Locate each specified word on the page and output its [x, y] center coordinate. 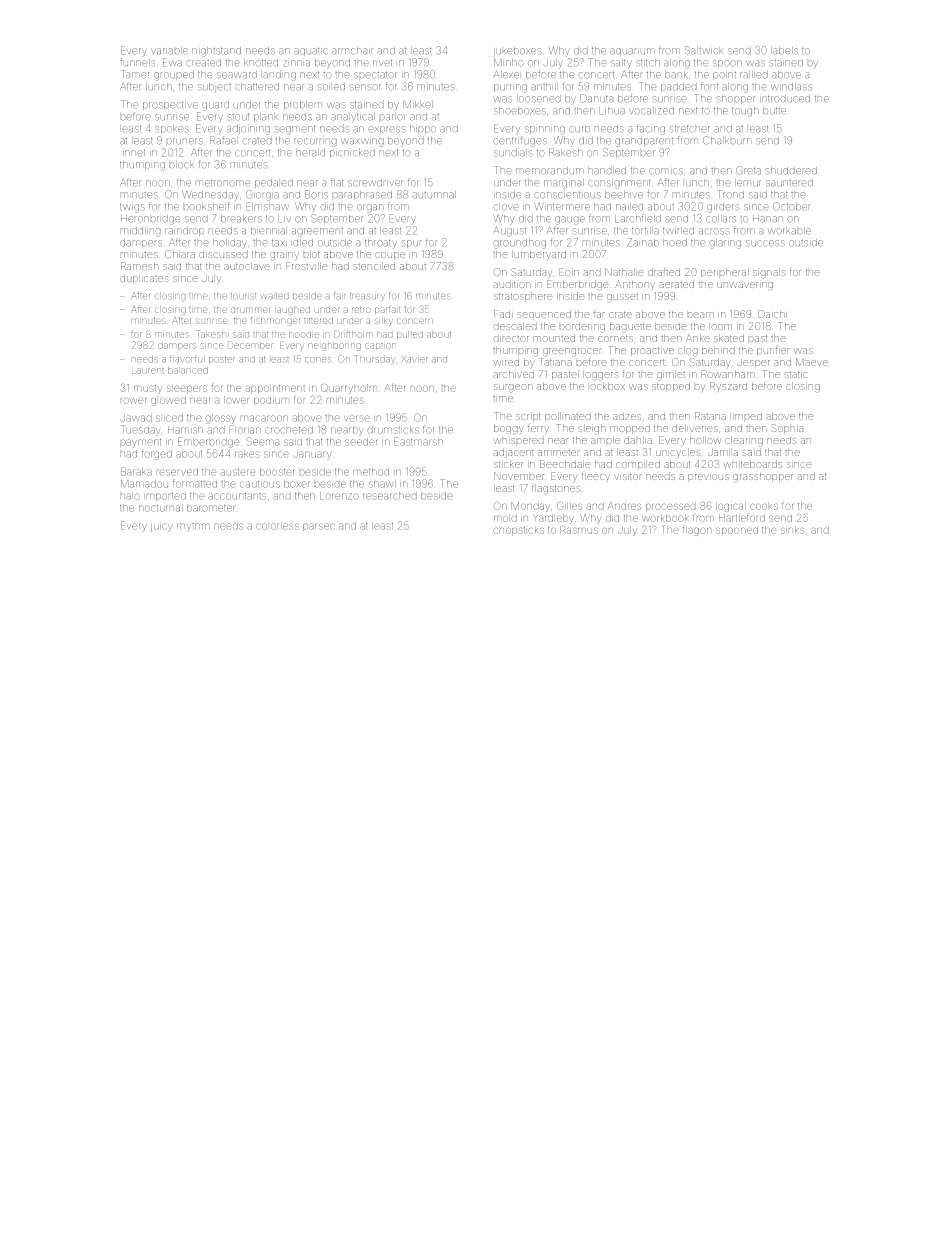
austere [237, 472]
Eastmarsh [418, 441]
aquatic [311, 51]
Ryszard [728, 386]
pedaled [274, 183]
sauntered [789, 182]
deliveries [695, 428]
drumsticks [393, 430]
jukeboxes [518, 51]
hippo [423, 129]
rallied [754, 74]
